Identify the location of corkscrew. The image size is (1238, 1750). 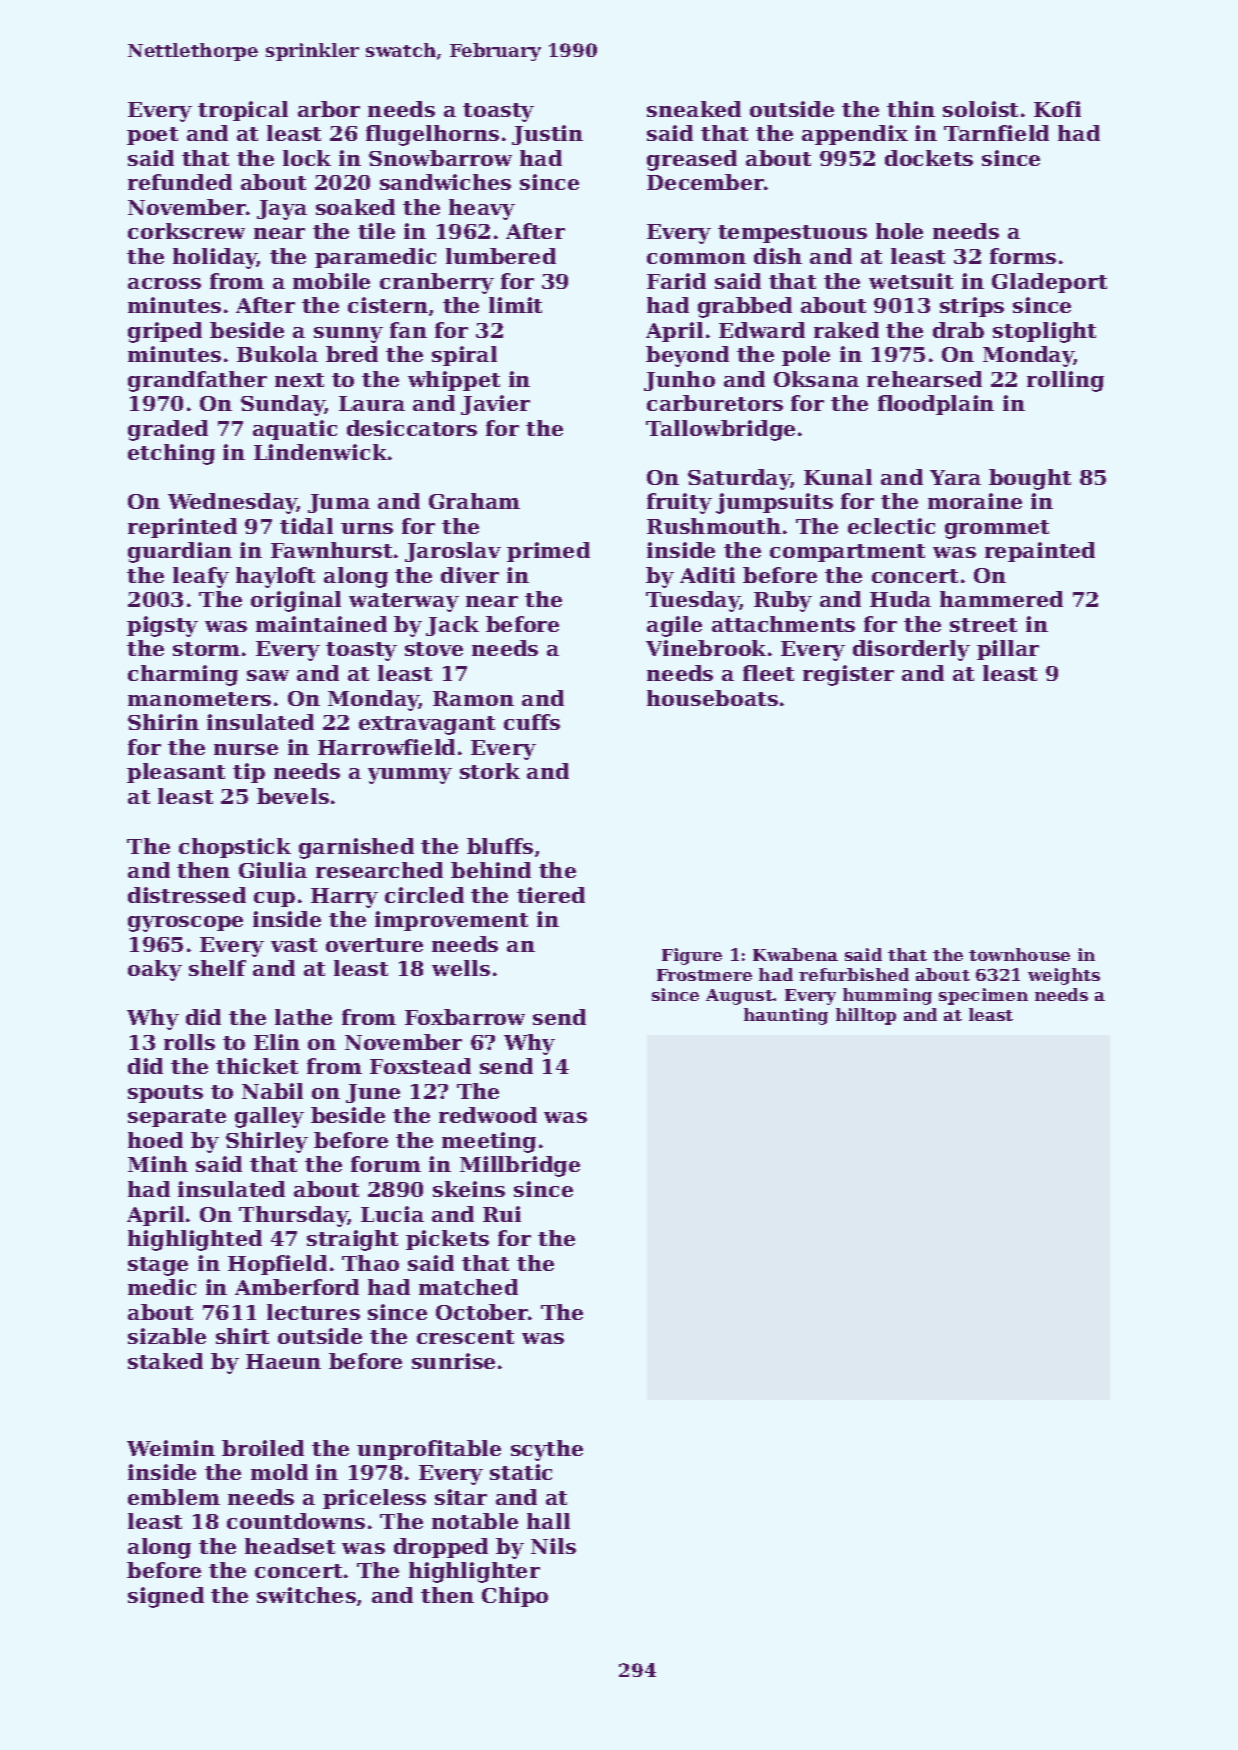
(186, 231).
